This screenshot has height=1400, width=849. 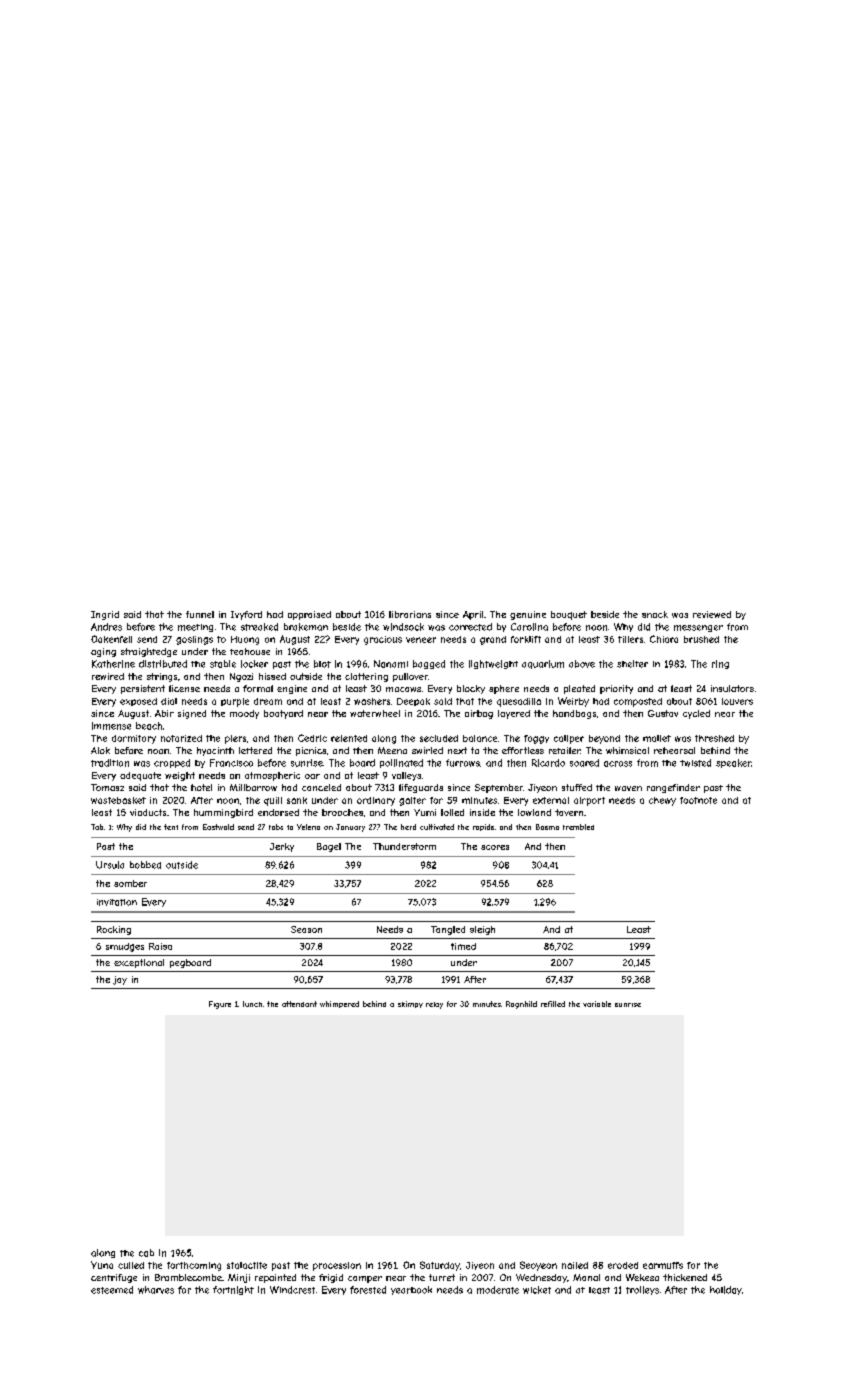 I want to click on lifeguards, so click(x=421, y=788).
